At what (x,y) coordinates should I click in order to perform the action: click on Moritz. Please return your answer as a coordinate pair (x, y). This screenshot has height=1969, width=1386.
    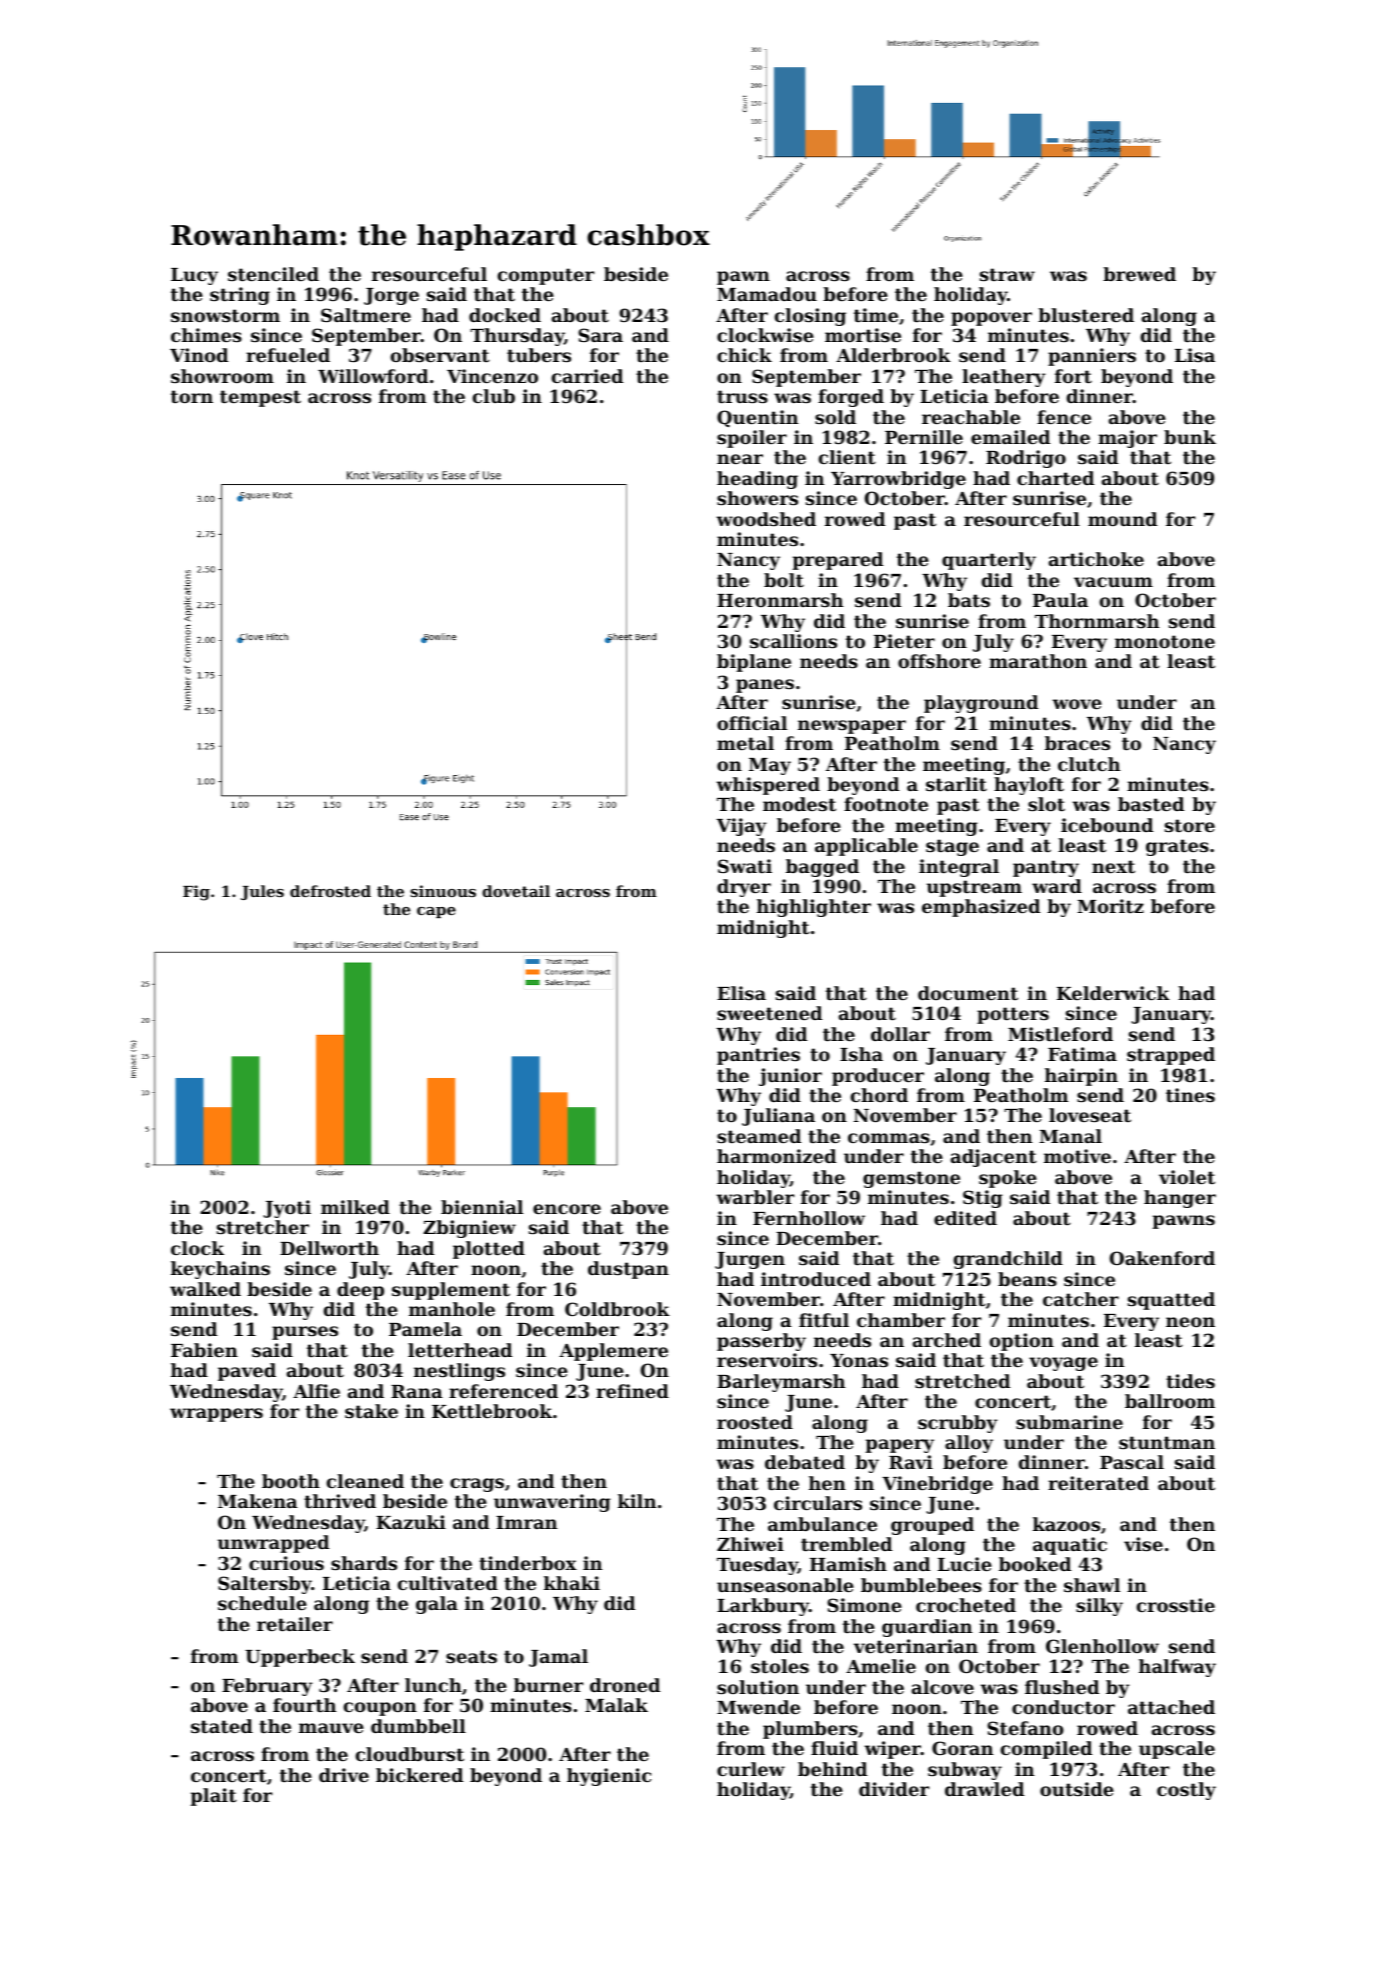
    Looking at the image, I should click on (1110, 906).
